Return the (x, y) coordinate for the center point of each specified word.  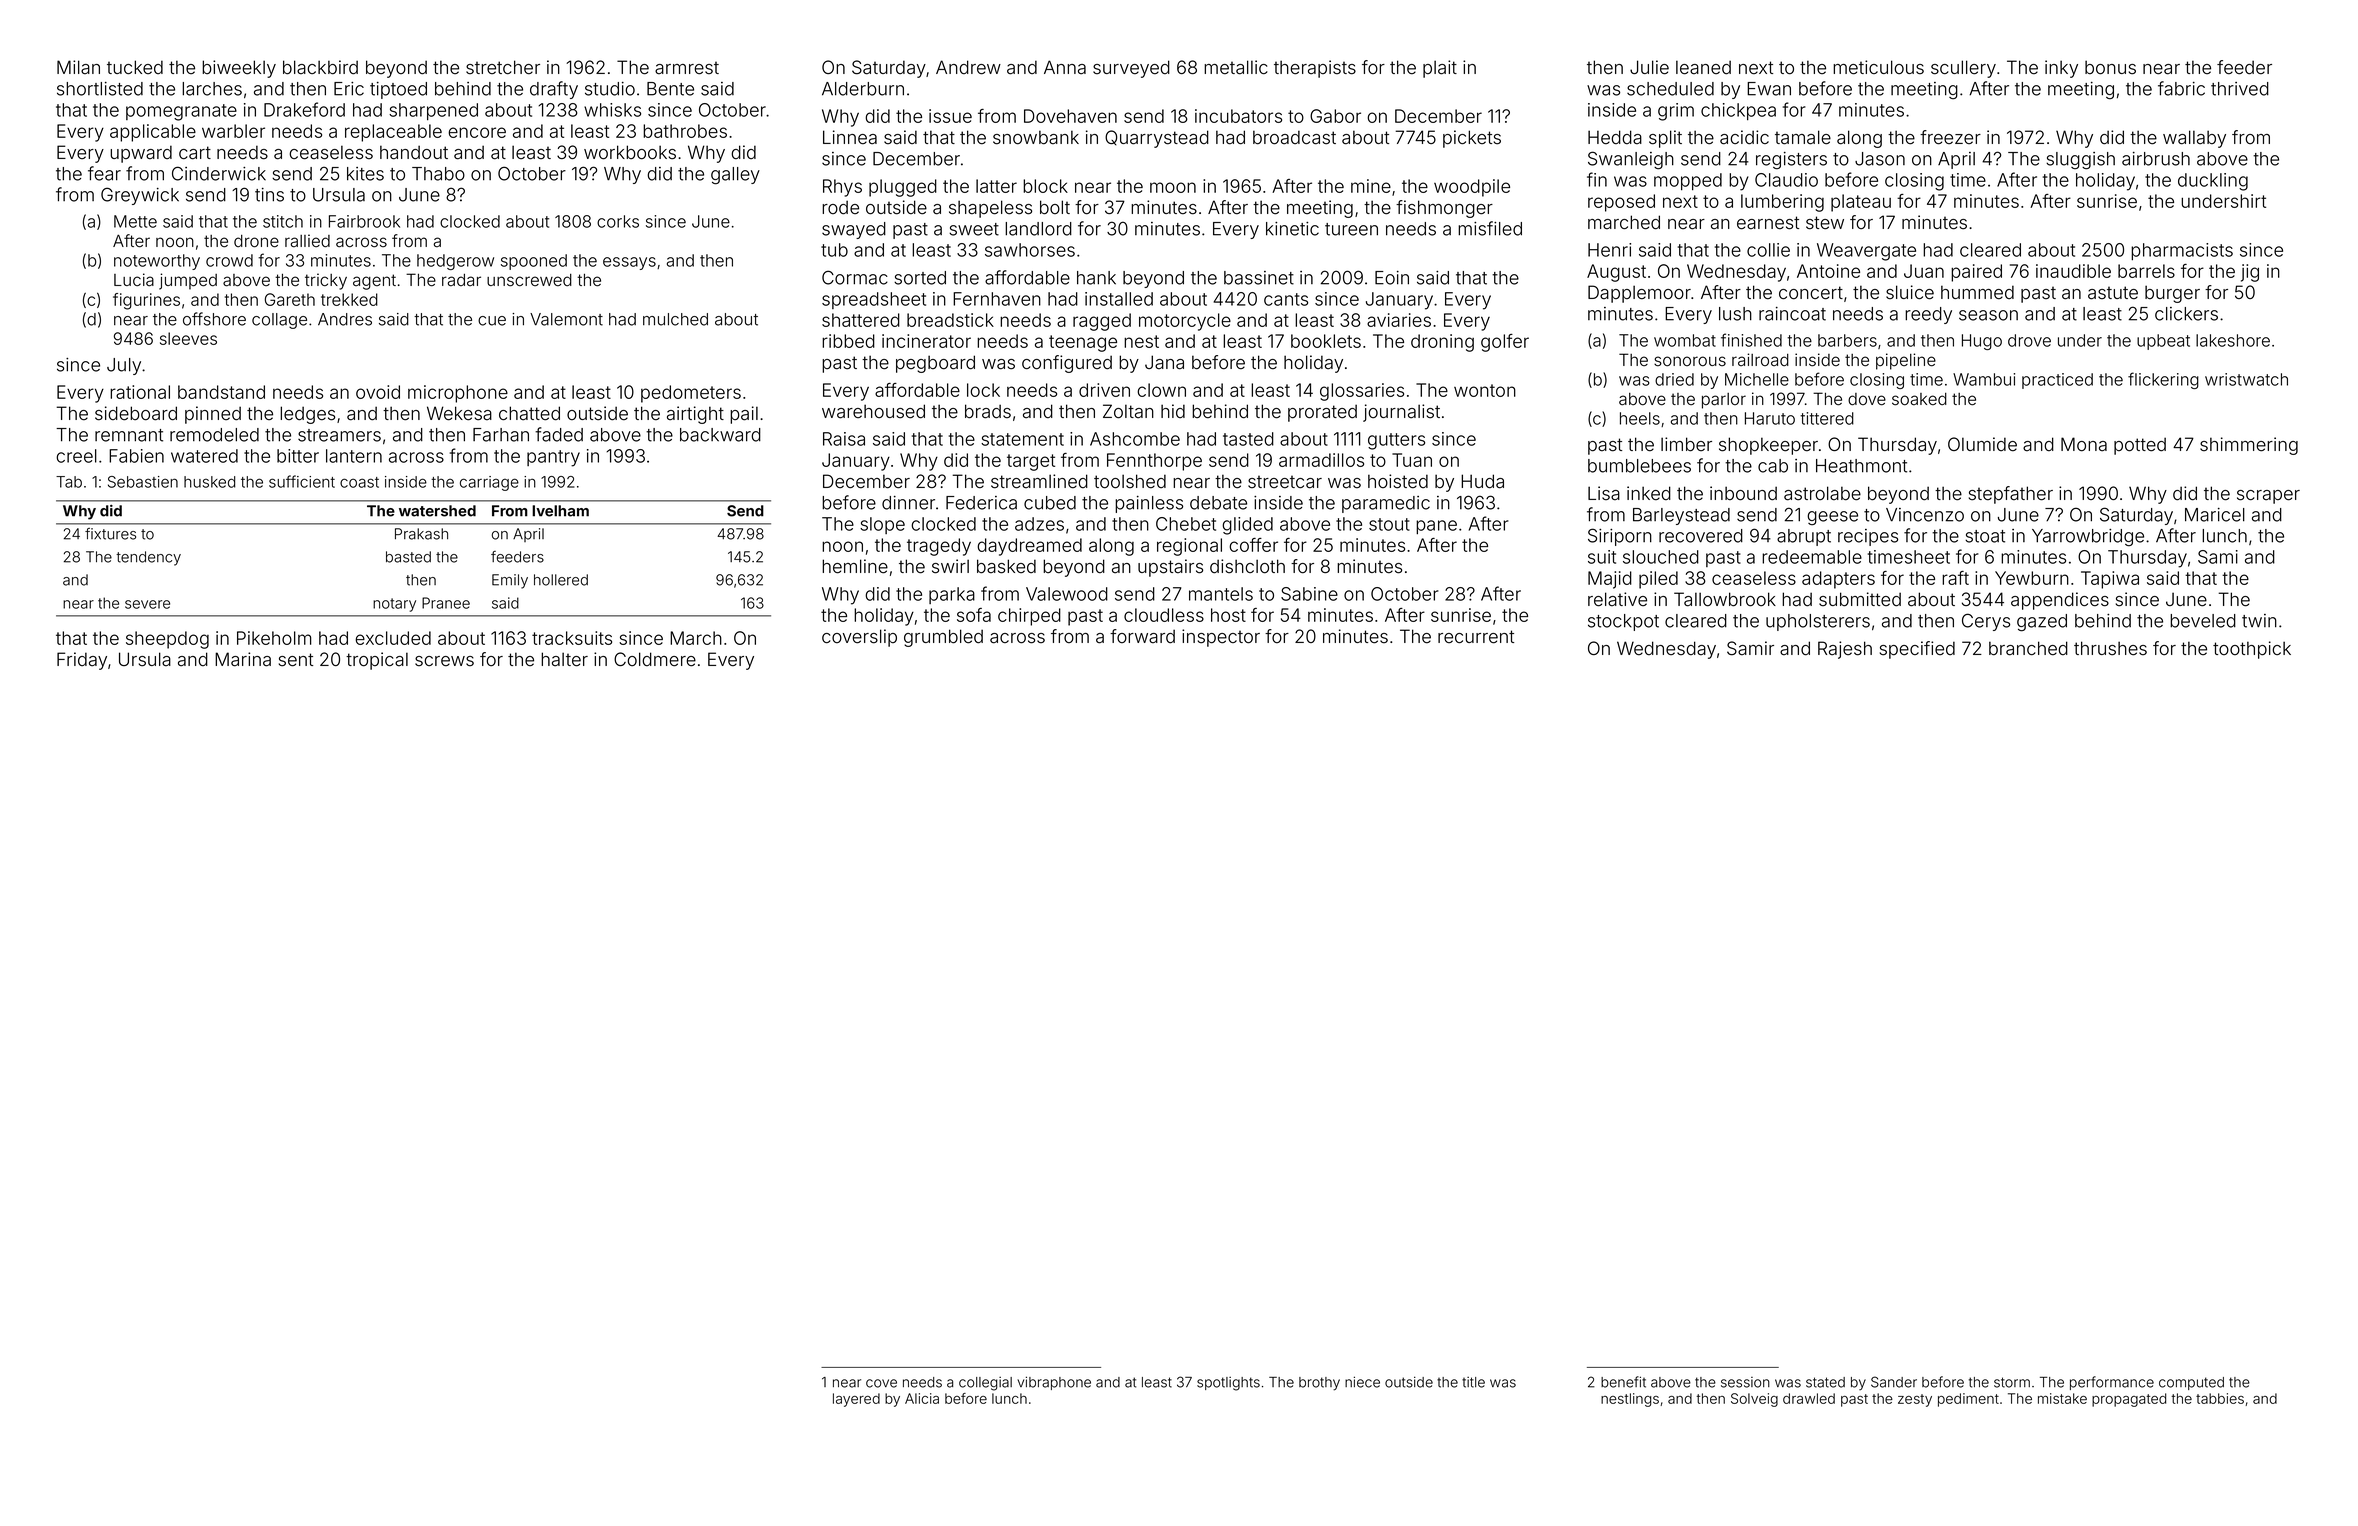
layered (856, 1400)
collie (1768, 250)
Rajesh (1845, 650)
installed (1119, 299)
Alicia (922, 1398)
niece (1362, 1382)
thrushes (2110, 648)
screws (444, 661)
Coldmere (655, 659)
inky (2061, 69)
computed (2191, 1383)
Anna (1065, 67)
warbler (233, 131)
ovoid (378, 392)
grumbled (943, 638)
